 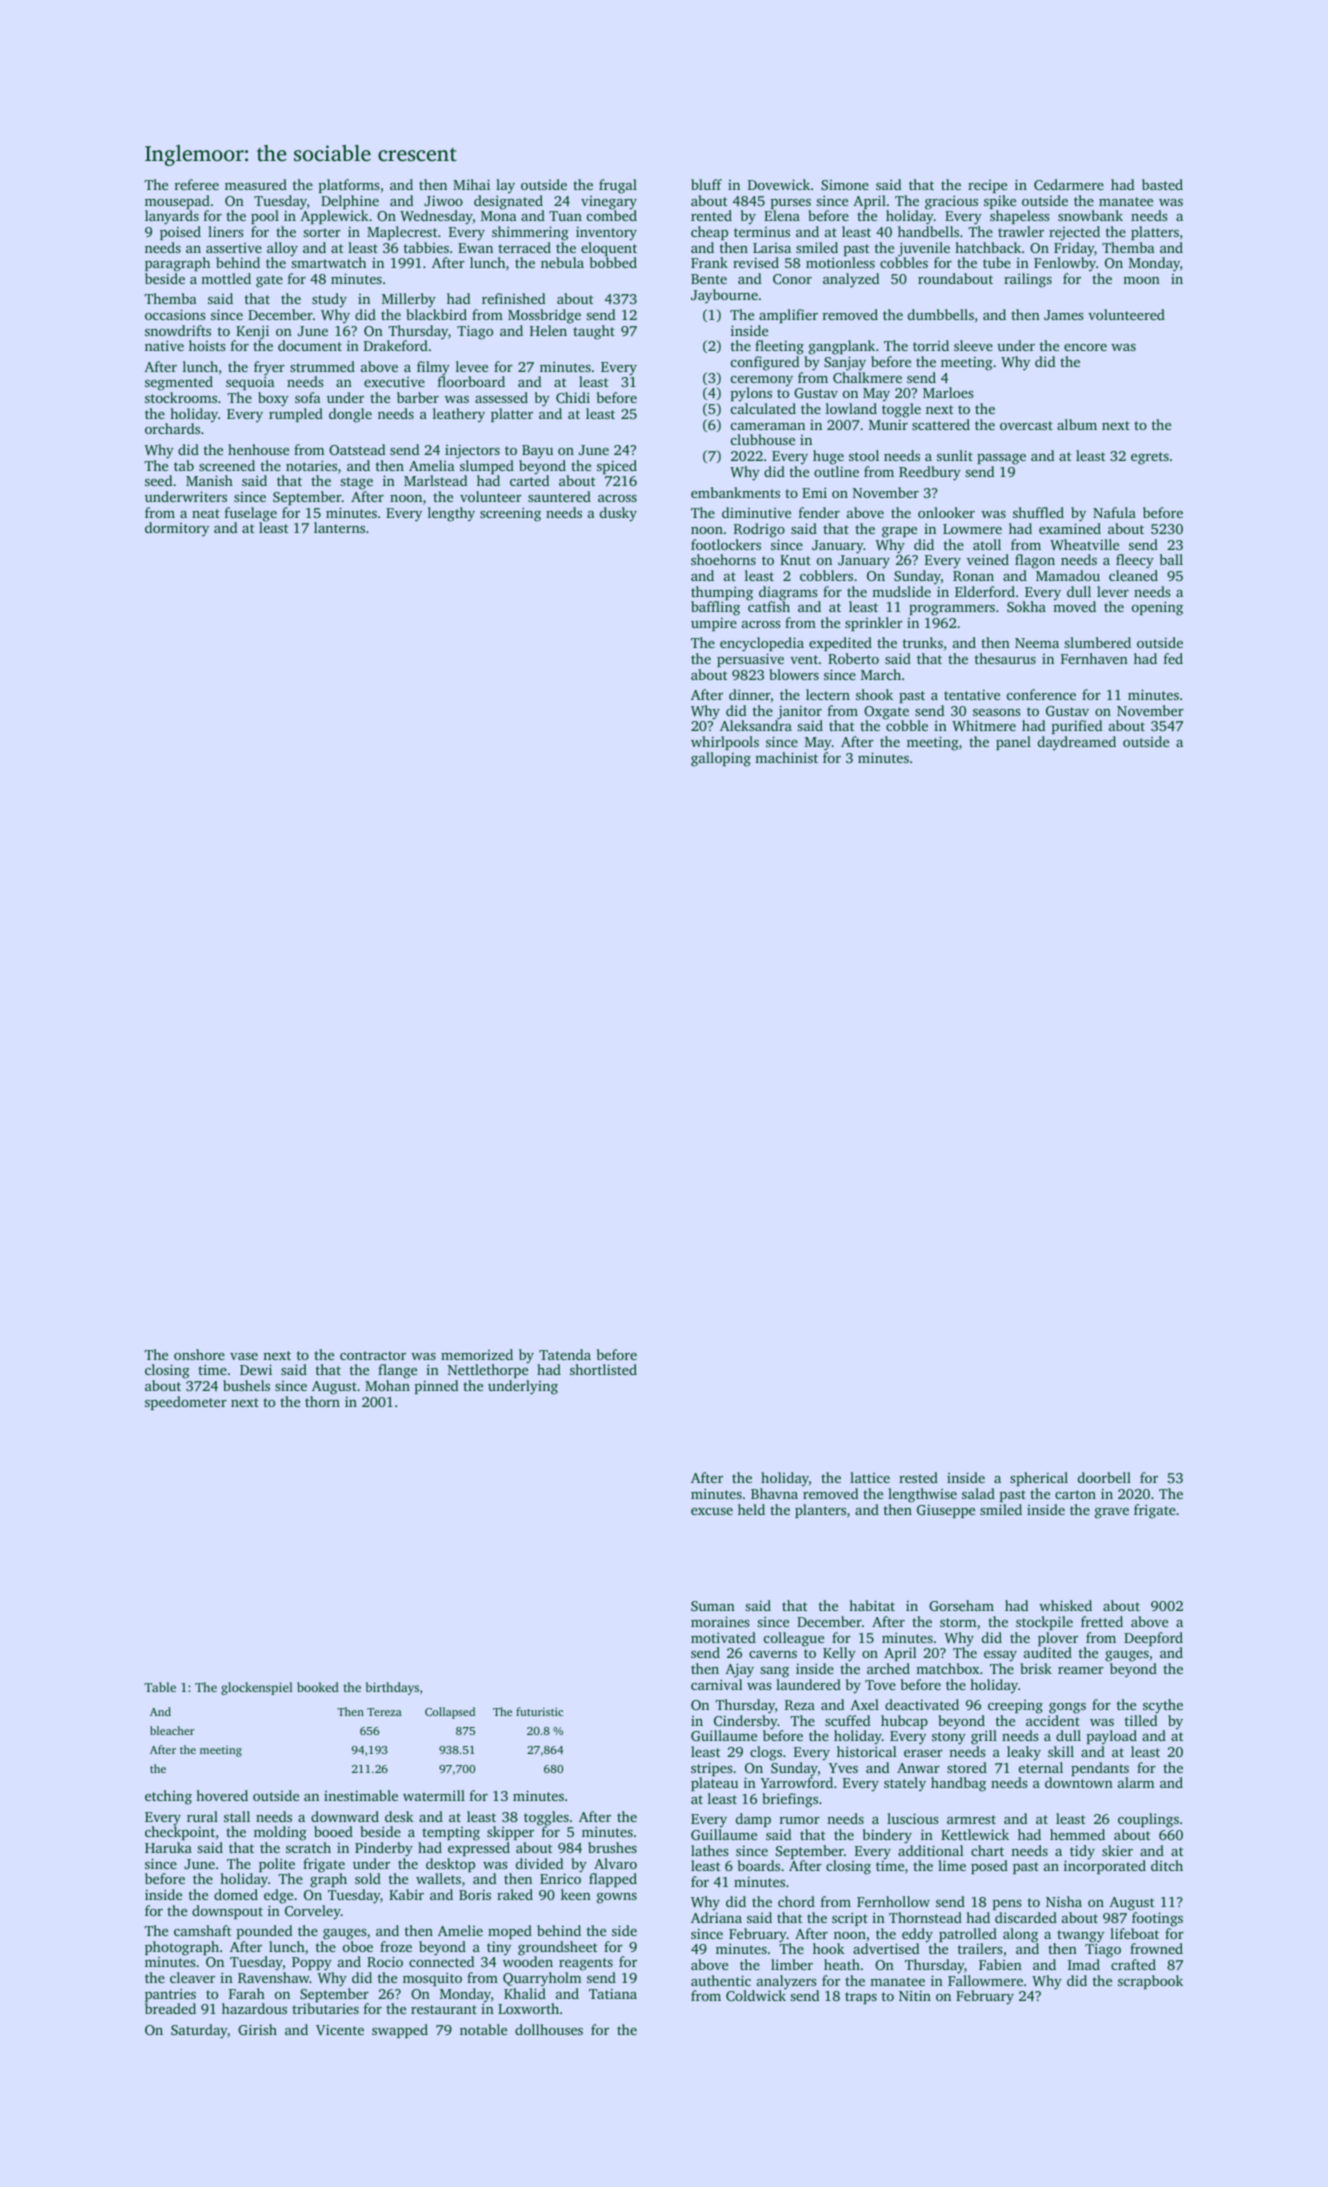 What do you see at coordinates (199, 1354) in the screenshot?
I see `onshore` at bounding box center [199, 1354].
